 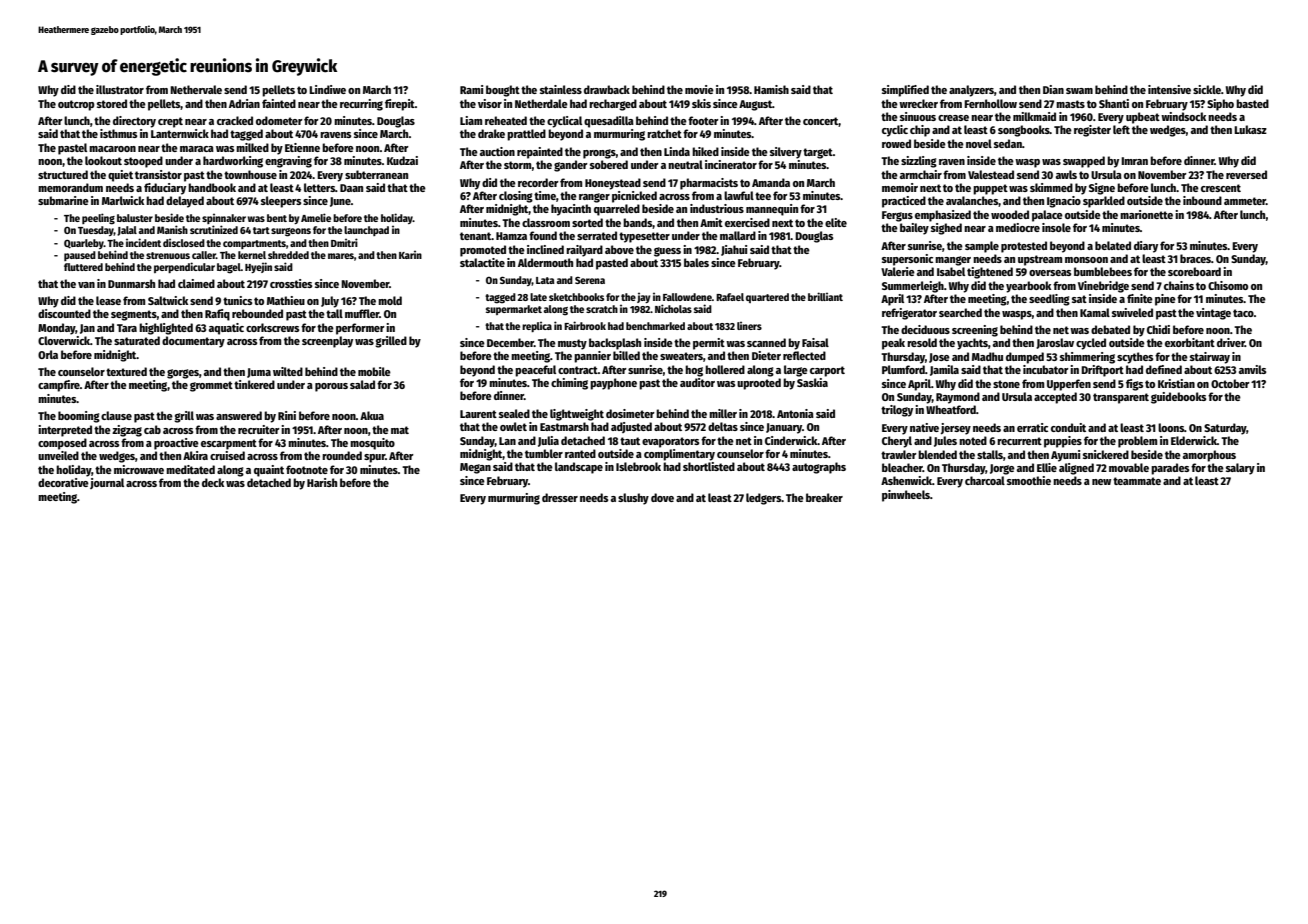 I want to click on movie, so click(x=699, y=89).
